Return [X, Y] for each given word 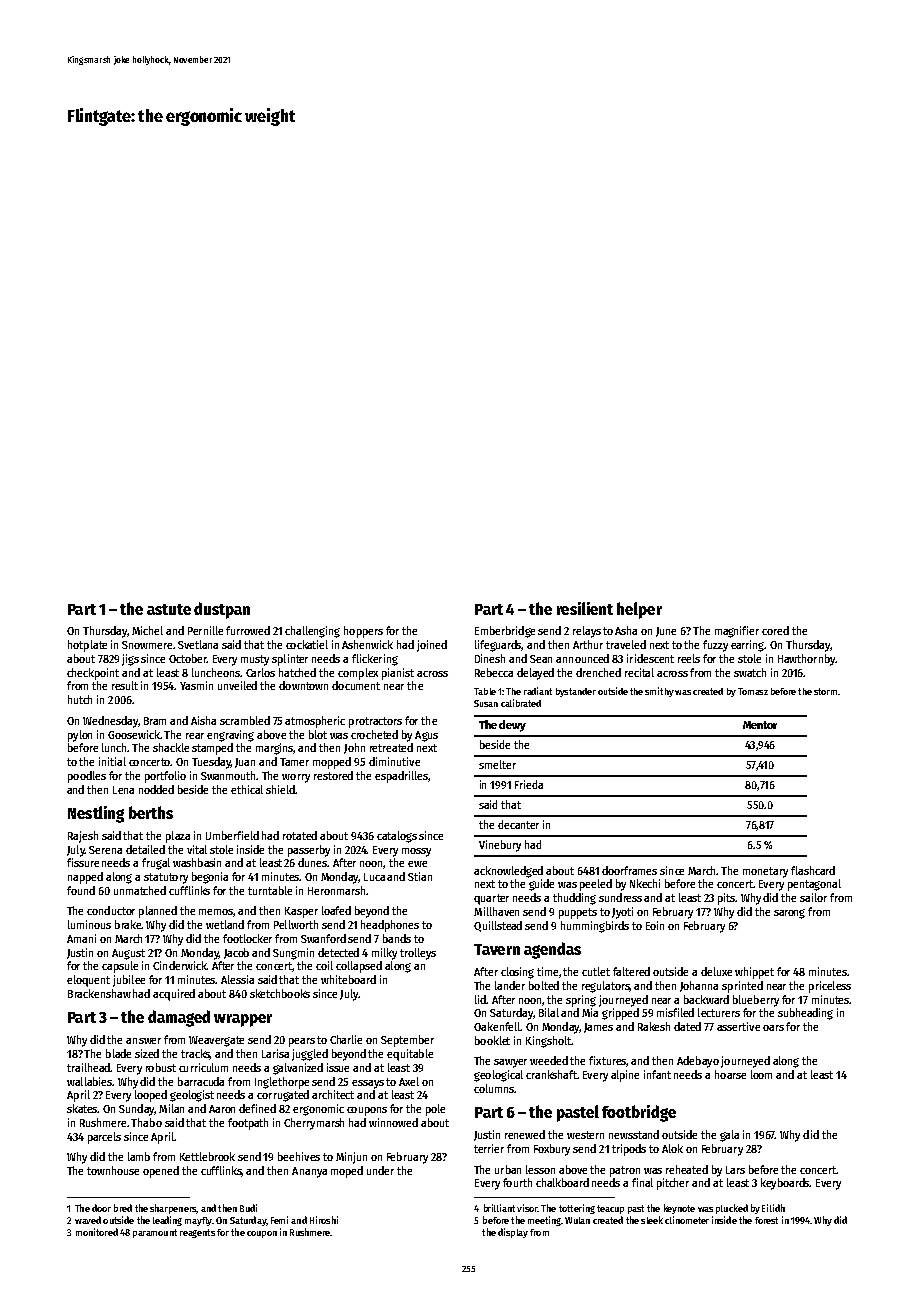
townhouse [113, 1170]
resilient [585, 608]
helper [639, 610]
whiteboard [348, 979]
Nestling [96, 814]
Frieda [529, 784]
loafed [336, 910]
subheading [805, 1014]
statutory [166, 878]
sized [147, 1053]
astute [169, 609]
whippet [754, 973]
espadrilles [401, 777]
